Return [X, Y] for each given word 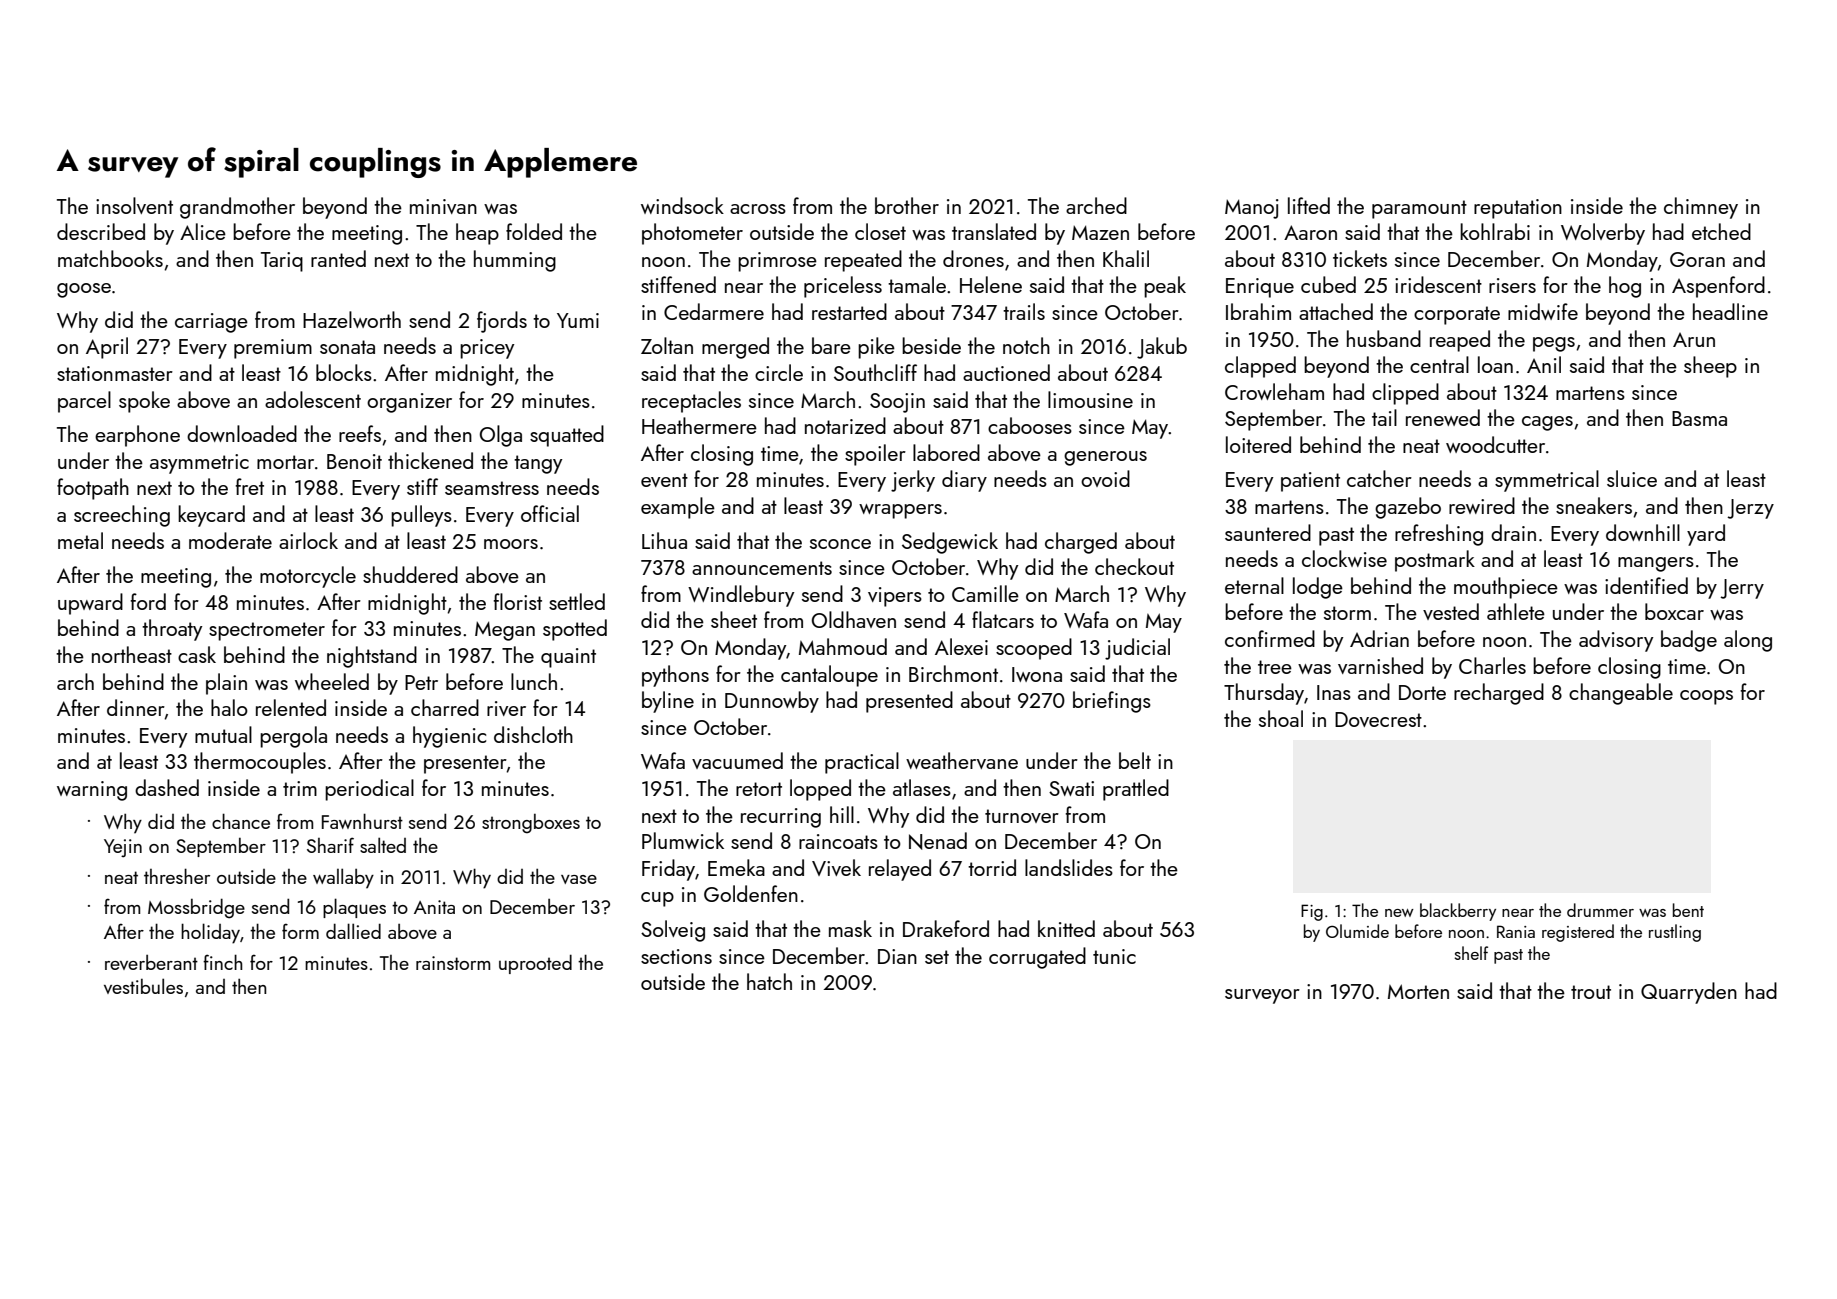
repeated [863, 261]
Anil [1544, 364]
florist [518, 601]
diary [964, 481]
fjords [502, 322]
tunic [1114, 956]
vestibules [143, 986]
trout [1591, 992]
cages [1547, 423]
